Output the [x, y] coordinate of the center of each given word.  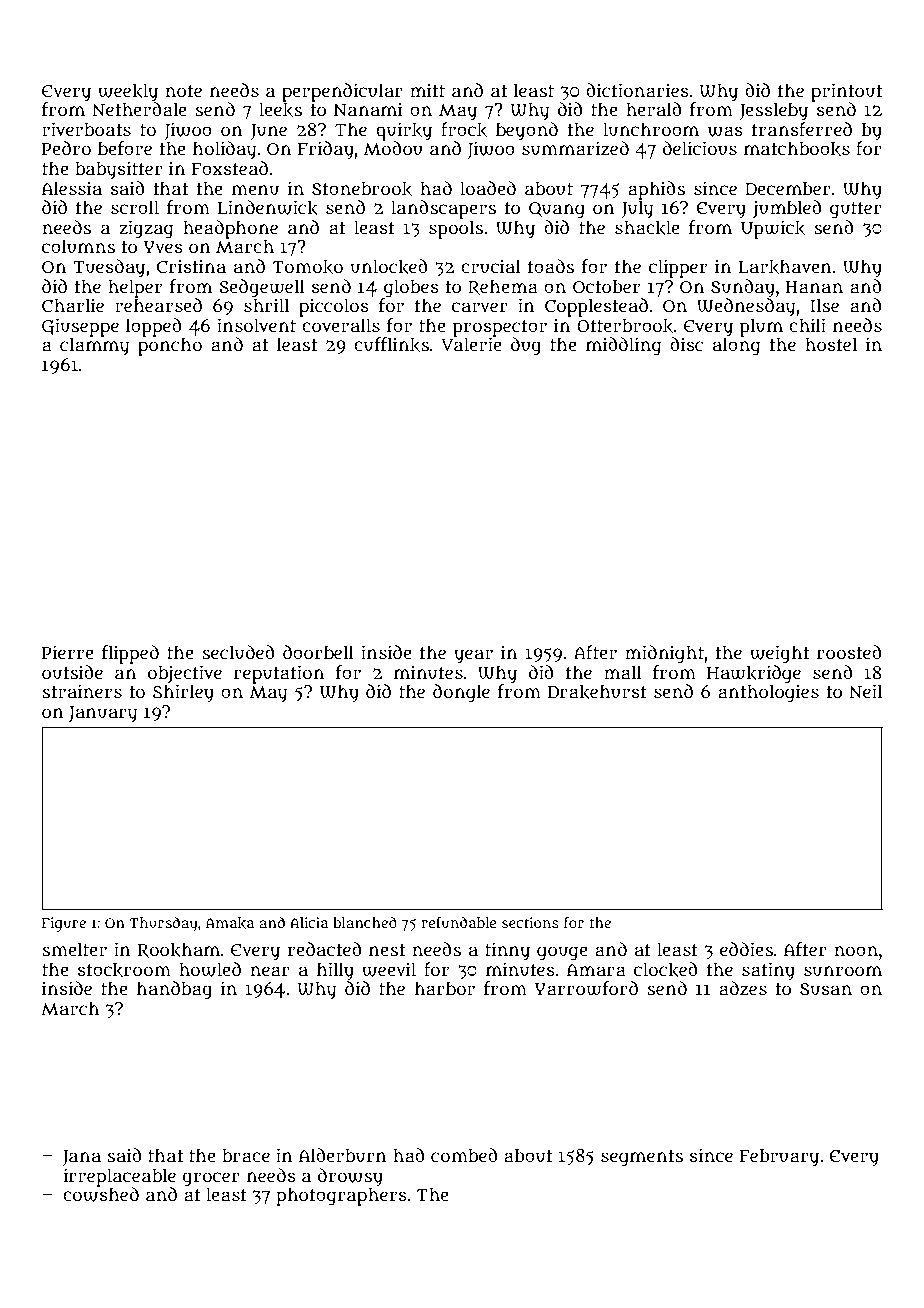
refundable [458, 922]
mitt [427, 90]
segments [642, 1158]
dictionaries [637, 90]
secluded [238, 652]
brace [246, 1156]
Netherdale [139, 109]
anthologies [768, 693]
